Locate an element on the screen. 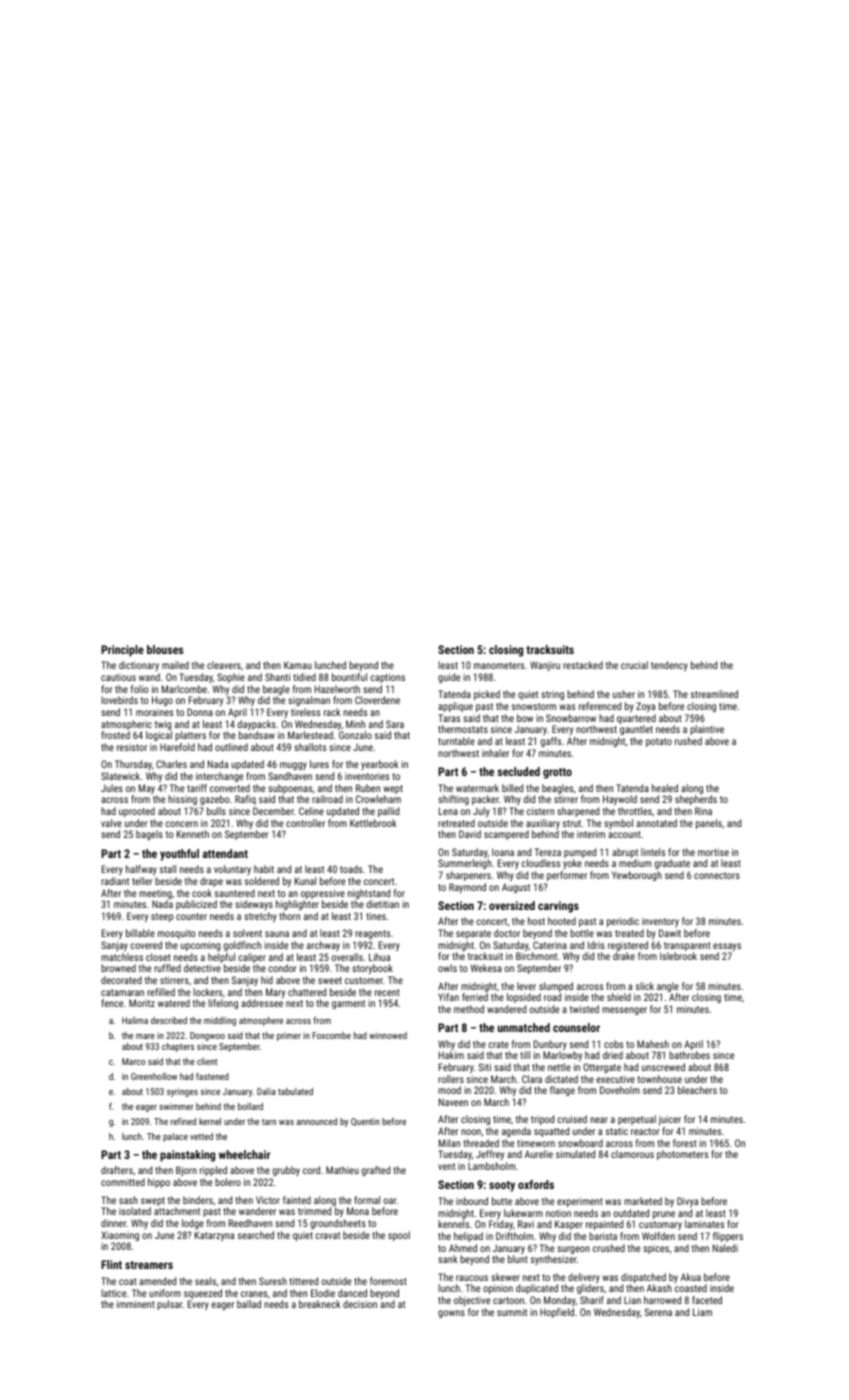  plaintive is located at coordinates (707, 730).
